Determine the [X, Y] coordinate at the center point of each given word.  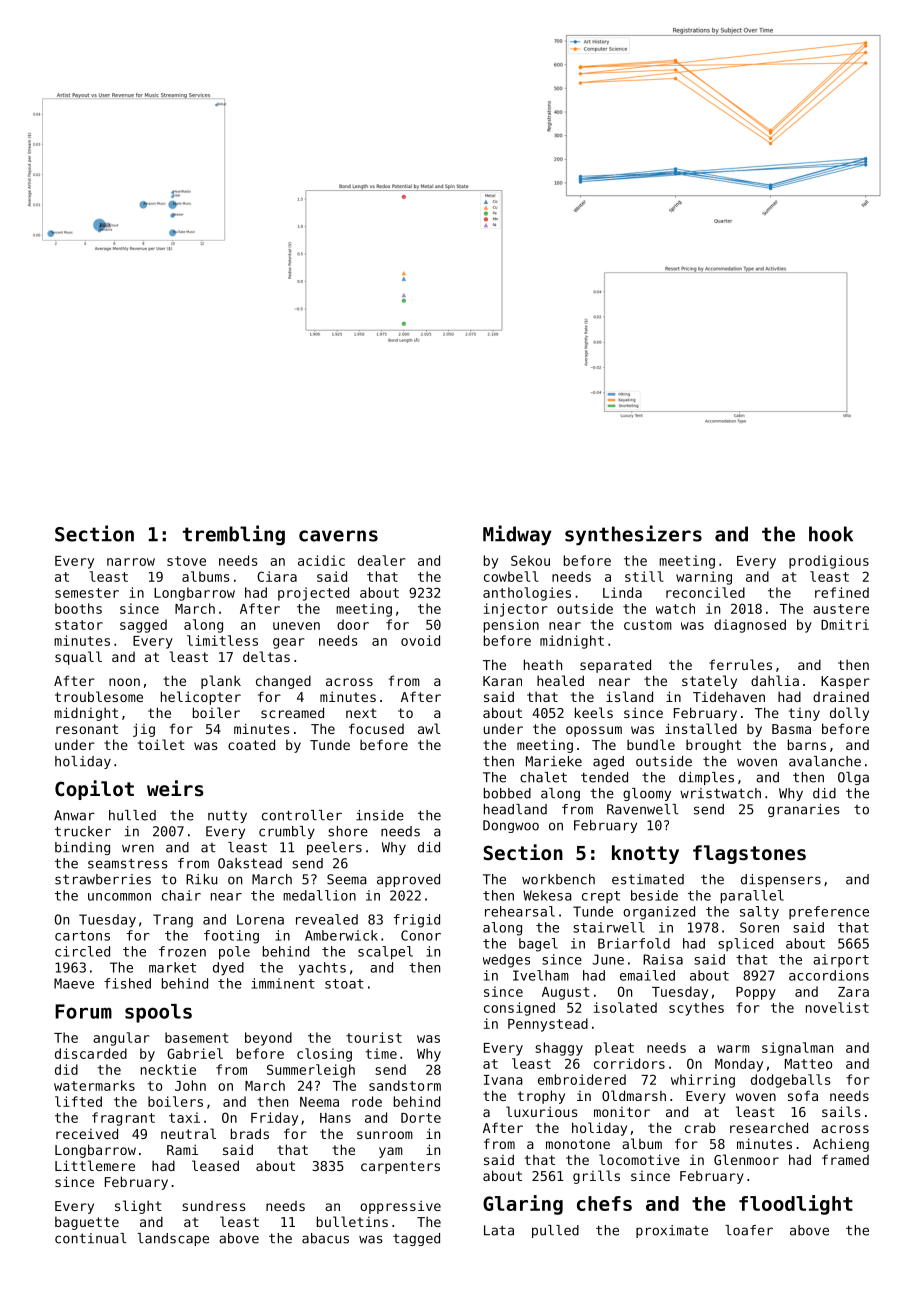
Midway [517, 535]
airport [841, 960]
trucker [83, 831]
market [172, 967]
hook [831, 534]
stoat [344, 984]
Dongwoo [511, 826]
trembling [234, 535]
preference [829, 912]
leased [215, 1165]
